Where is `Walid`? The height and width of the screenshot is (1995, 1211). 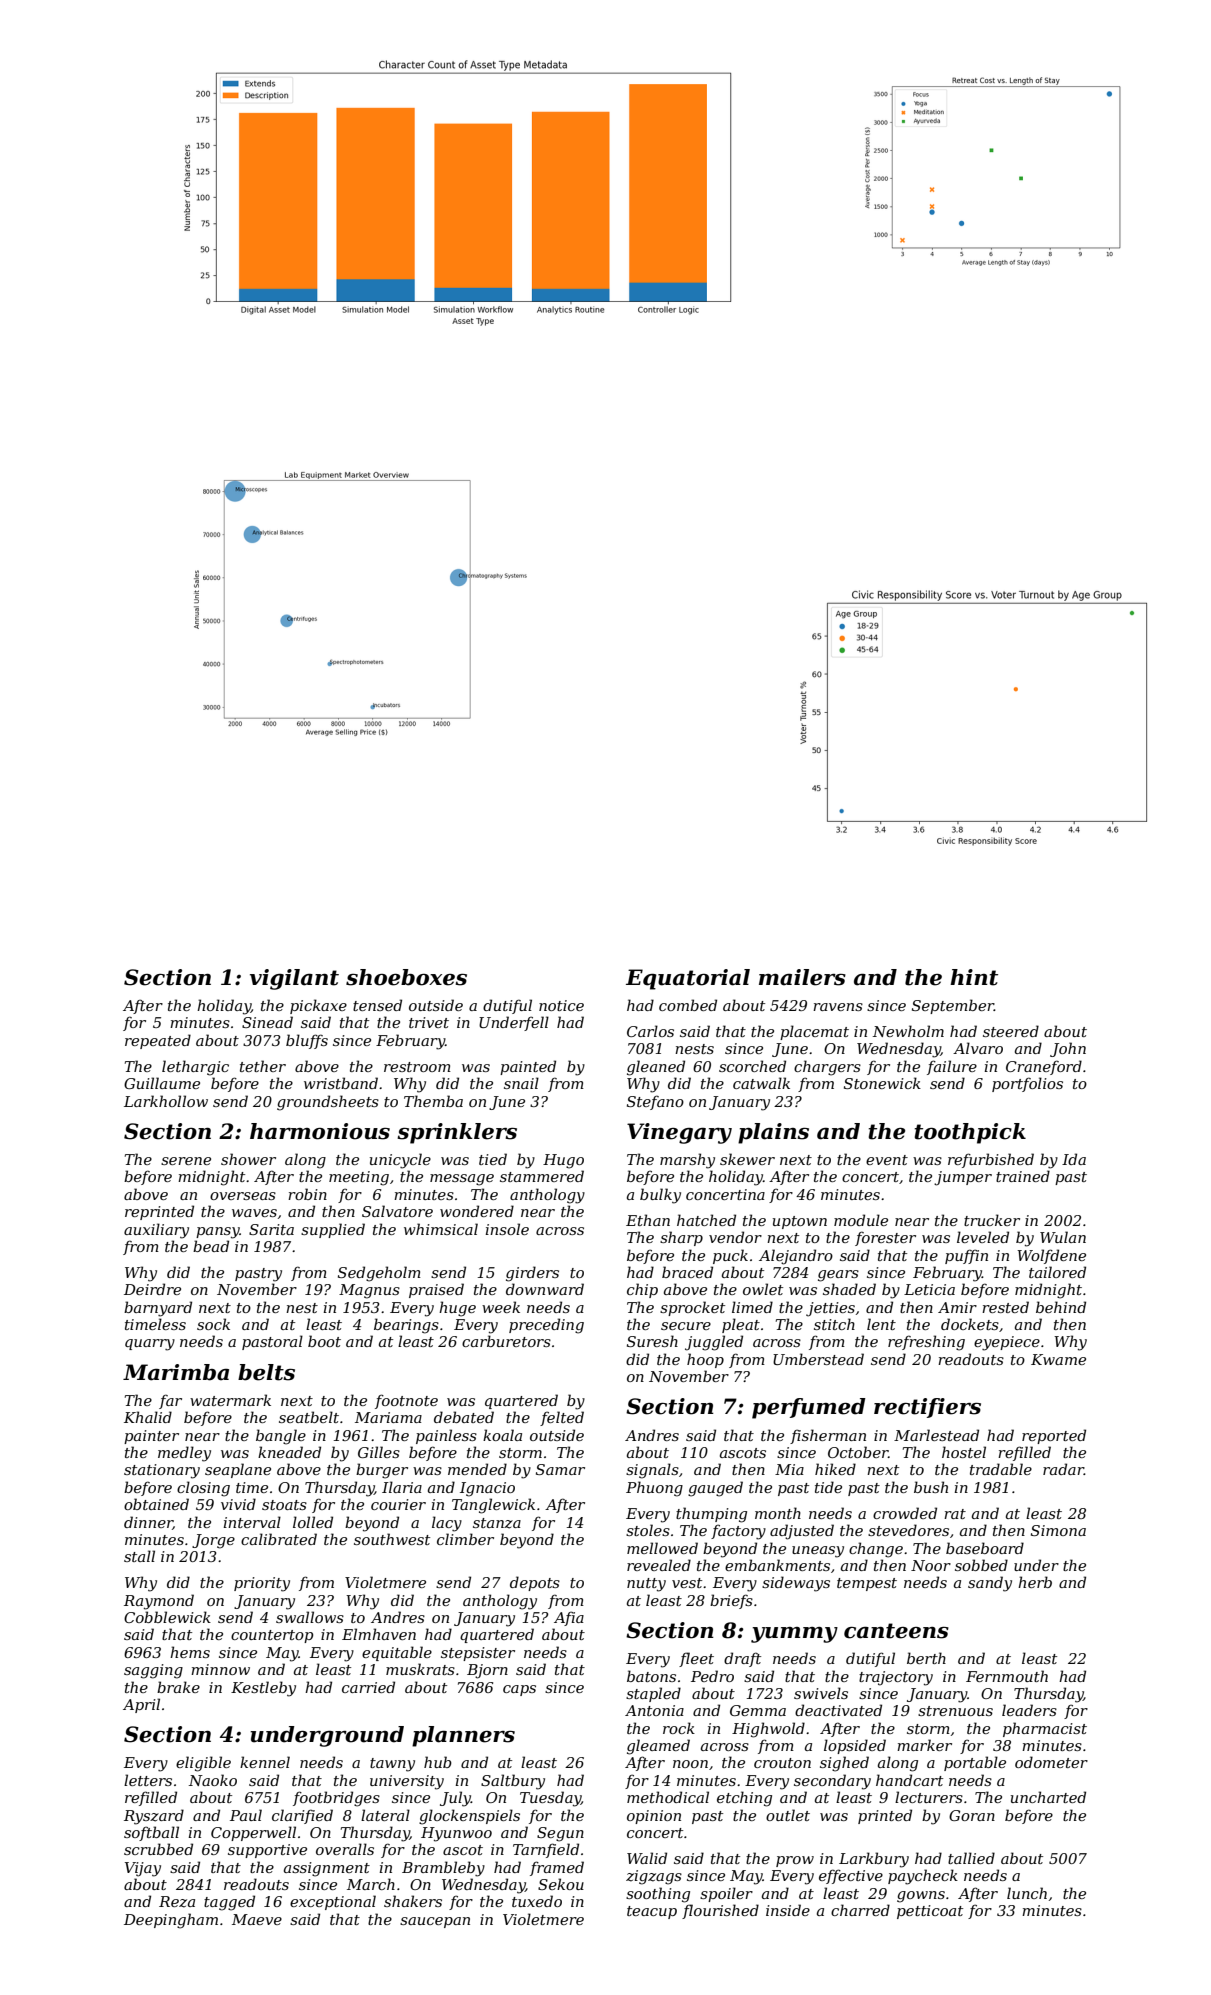
Walid is located at coordinates (647, 1858).
